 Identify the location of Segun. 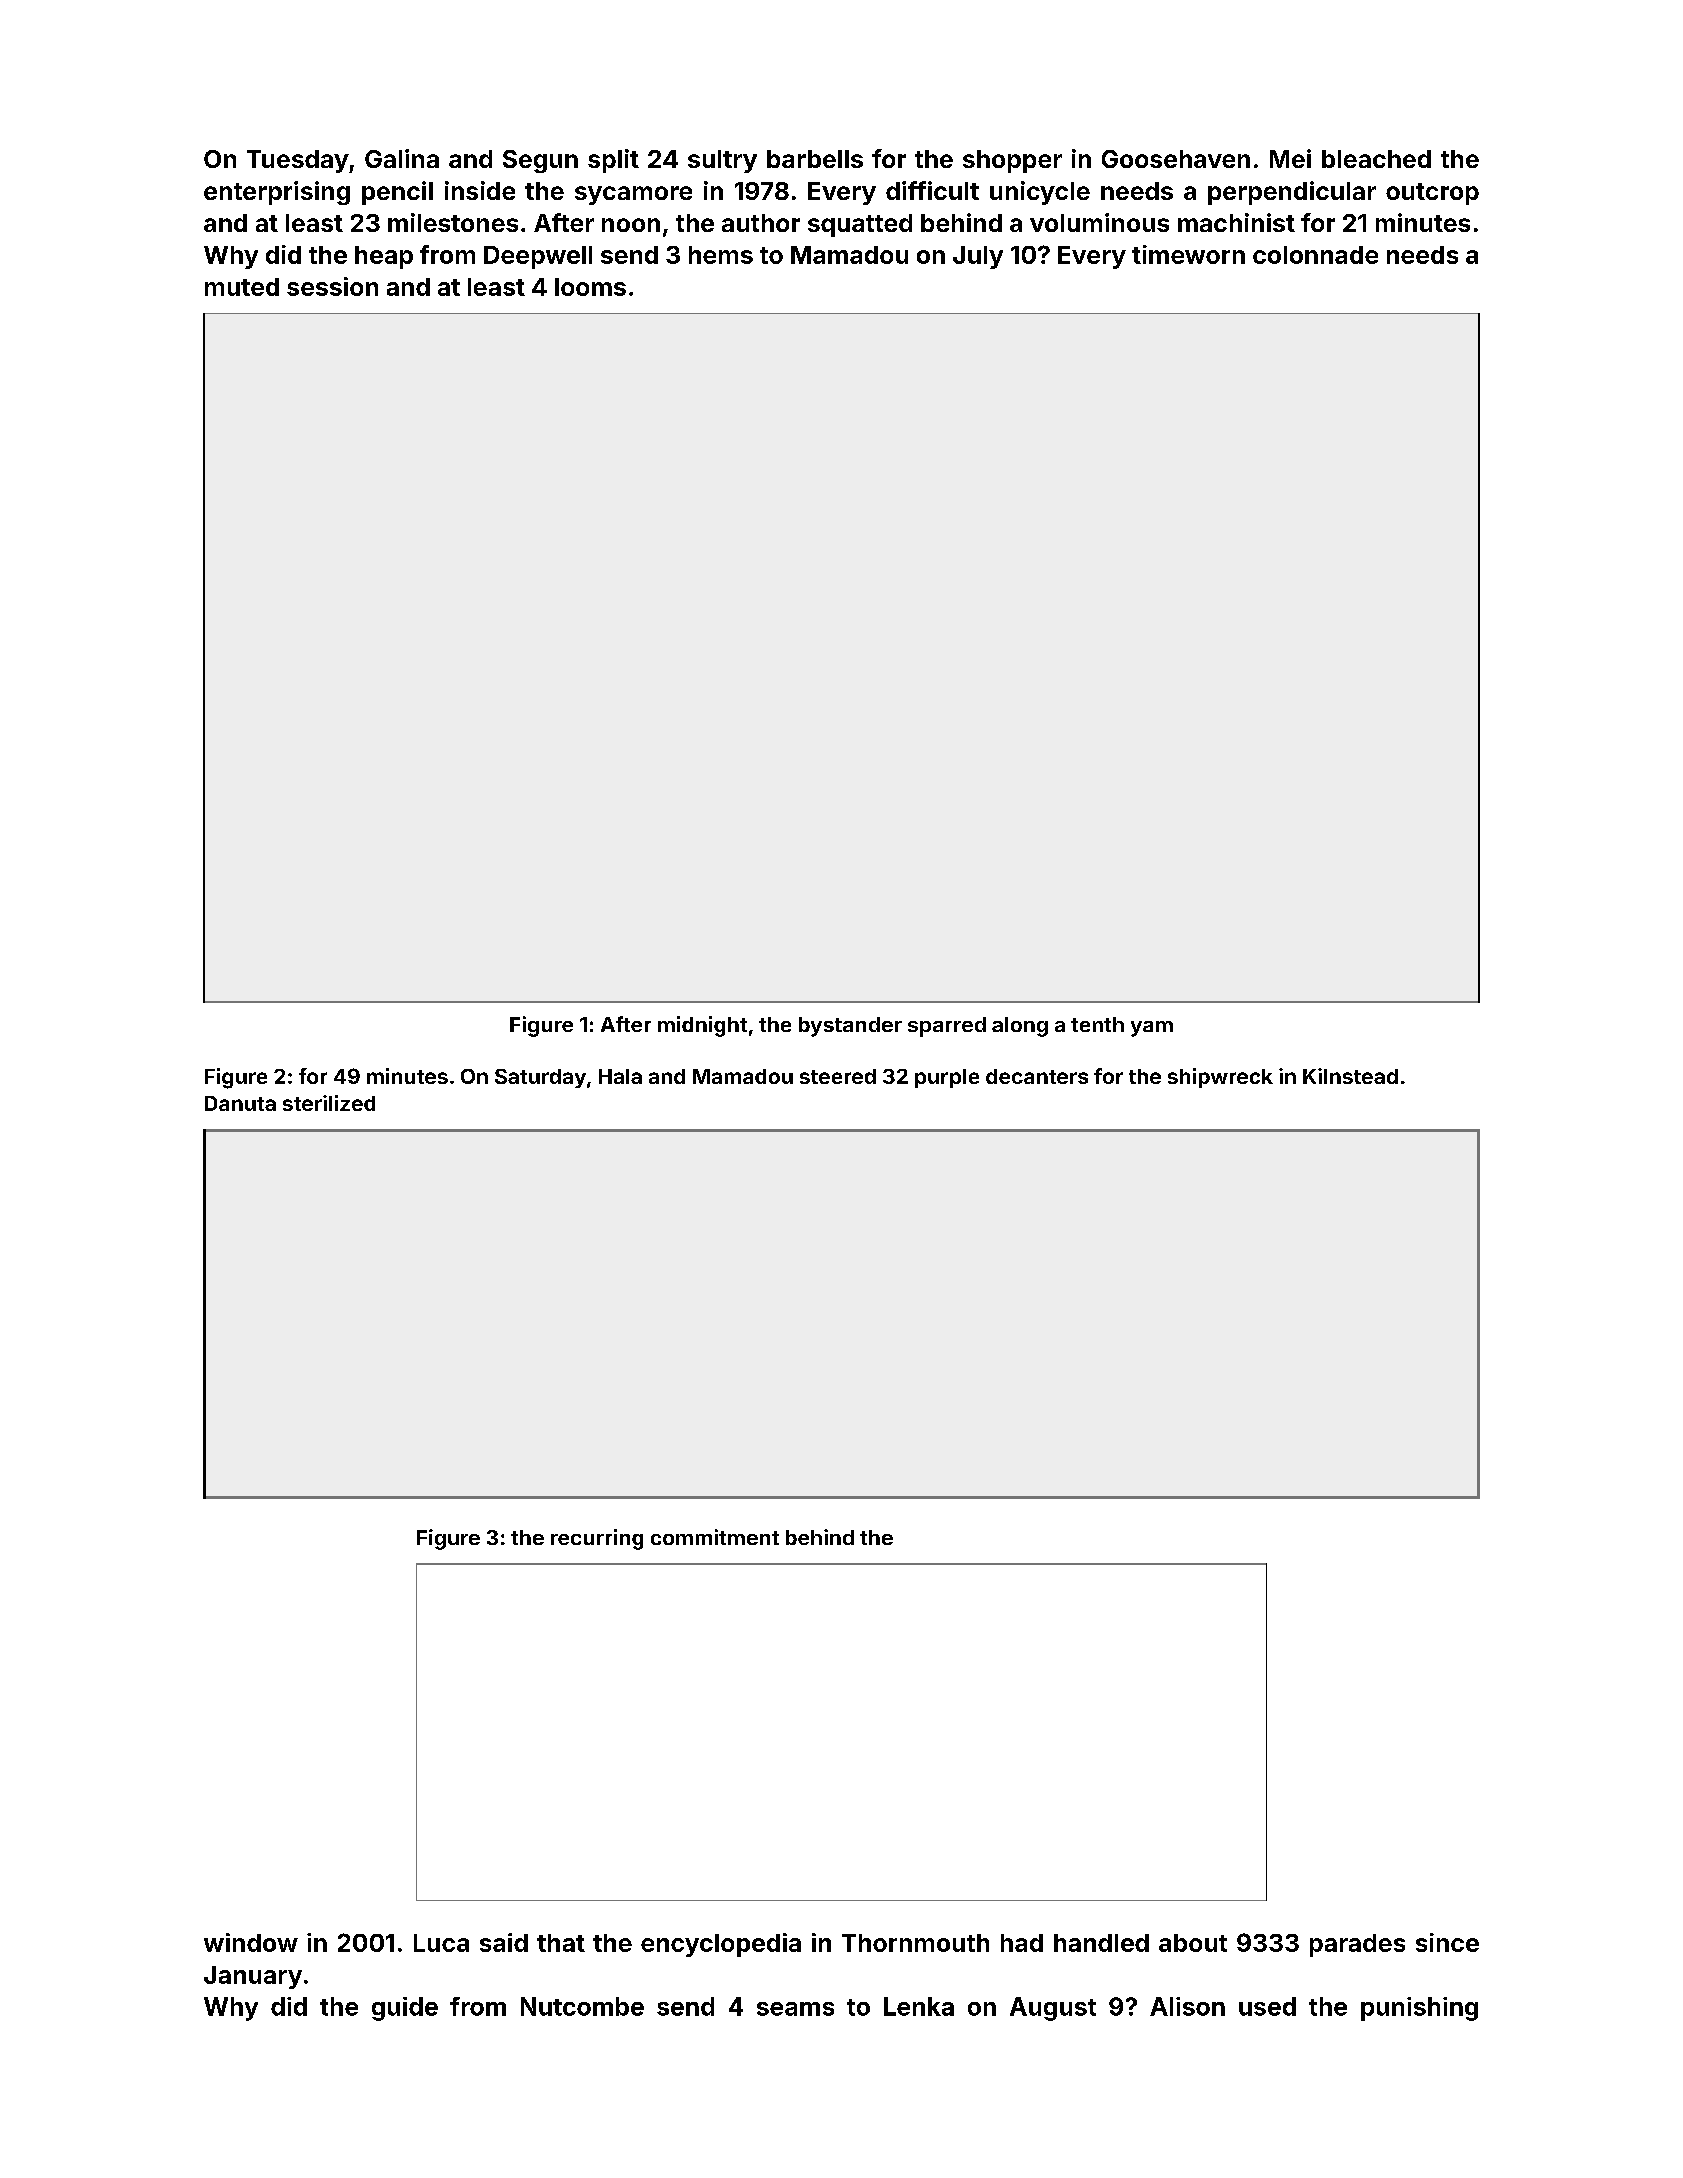
(540, 161).
